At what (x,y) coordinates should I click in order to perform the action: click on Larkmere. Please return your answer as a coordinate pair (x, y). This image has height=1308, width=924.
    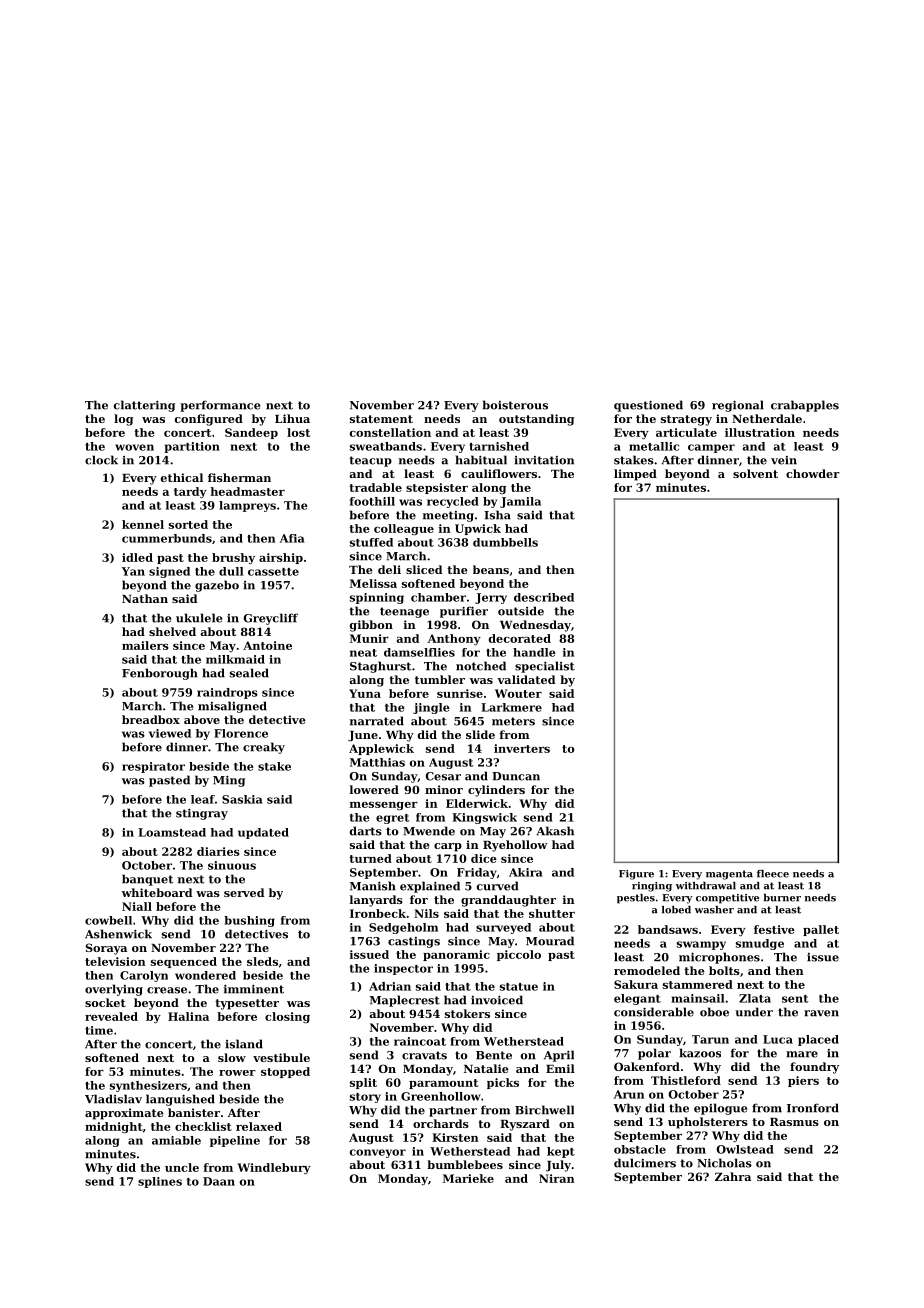
    Looking at the image, I should click on (511, 707).
